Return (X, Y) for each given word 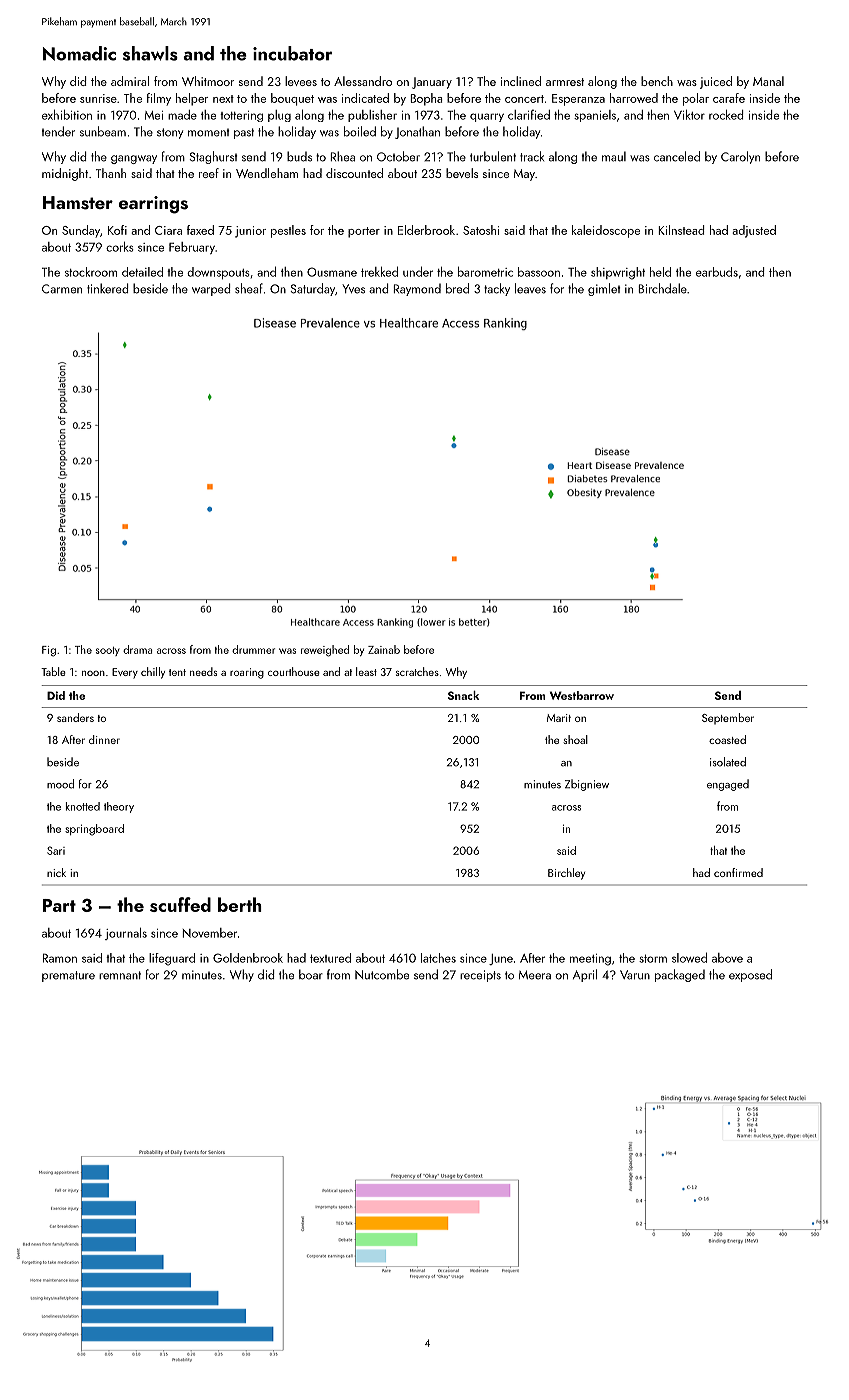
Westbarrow (582, 695)
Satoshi (481, 230)
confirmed (738, 872)
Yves (353, 289)
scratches (417, 671)
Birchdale (662, 288)
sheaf (249, 288)
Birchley (566, 874)
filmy (159, 99)
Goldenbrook (248, 958)
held (660, 272)
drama (137, 649)
